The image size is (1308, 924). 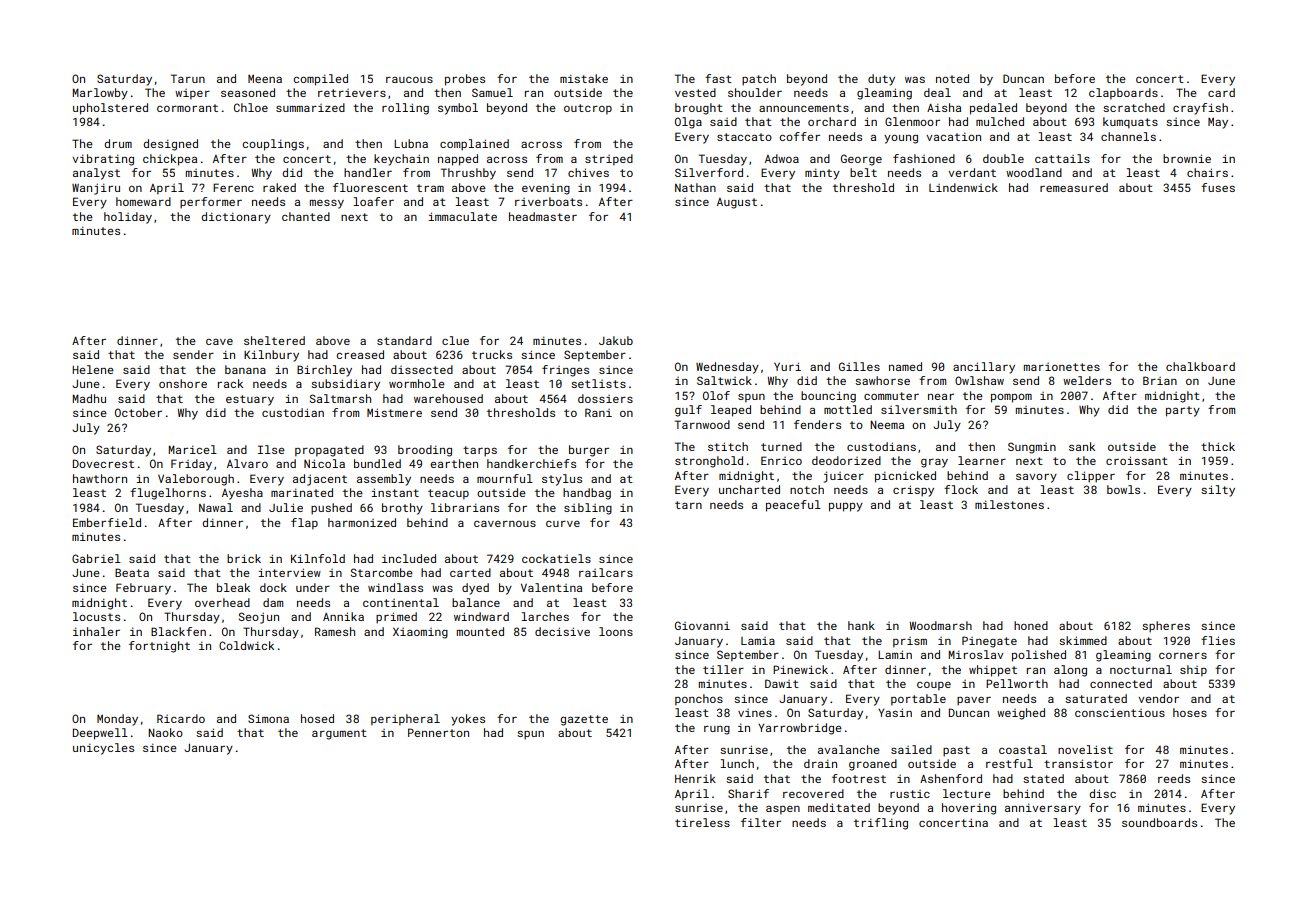 What do you see at coordinates (820, 763) in the document?
I see `drain` at bounding box center [820, 763].
